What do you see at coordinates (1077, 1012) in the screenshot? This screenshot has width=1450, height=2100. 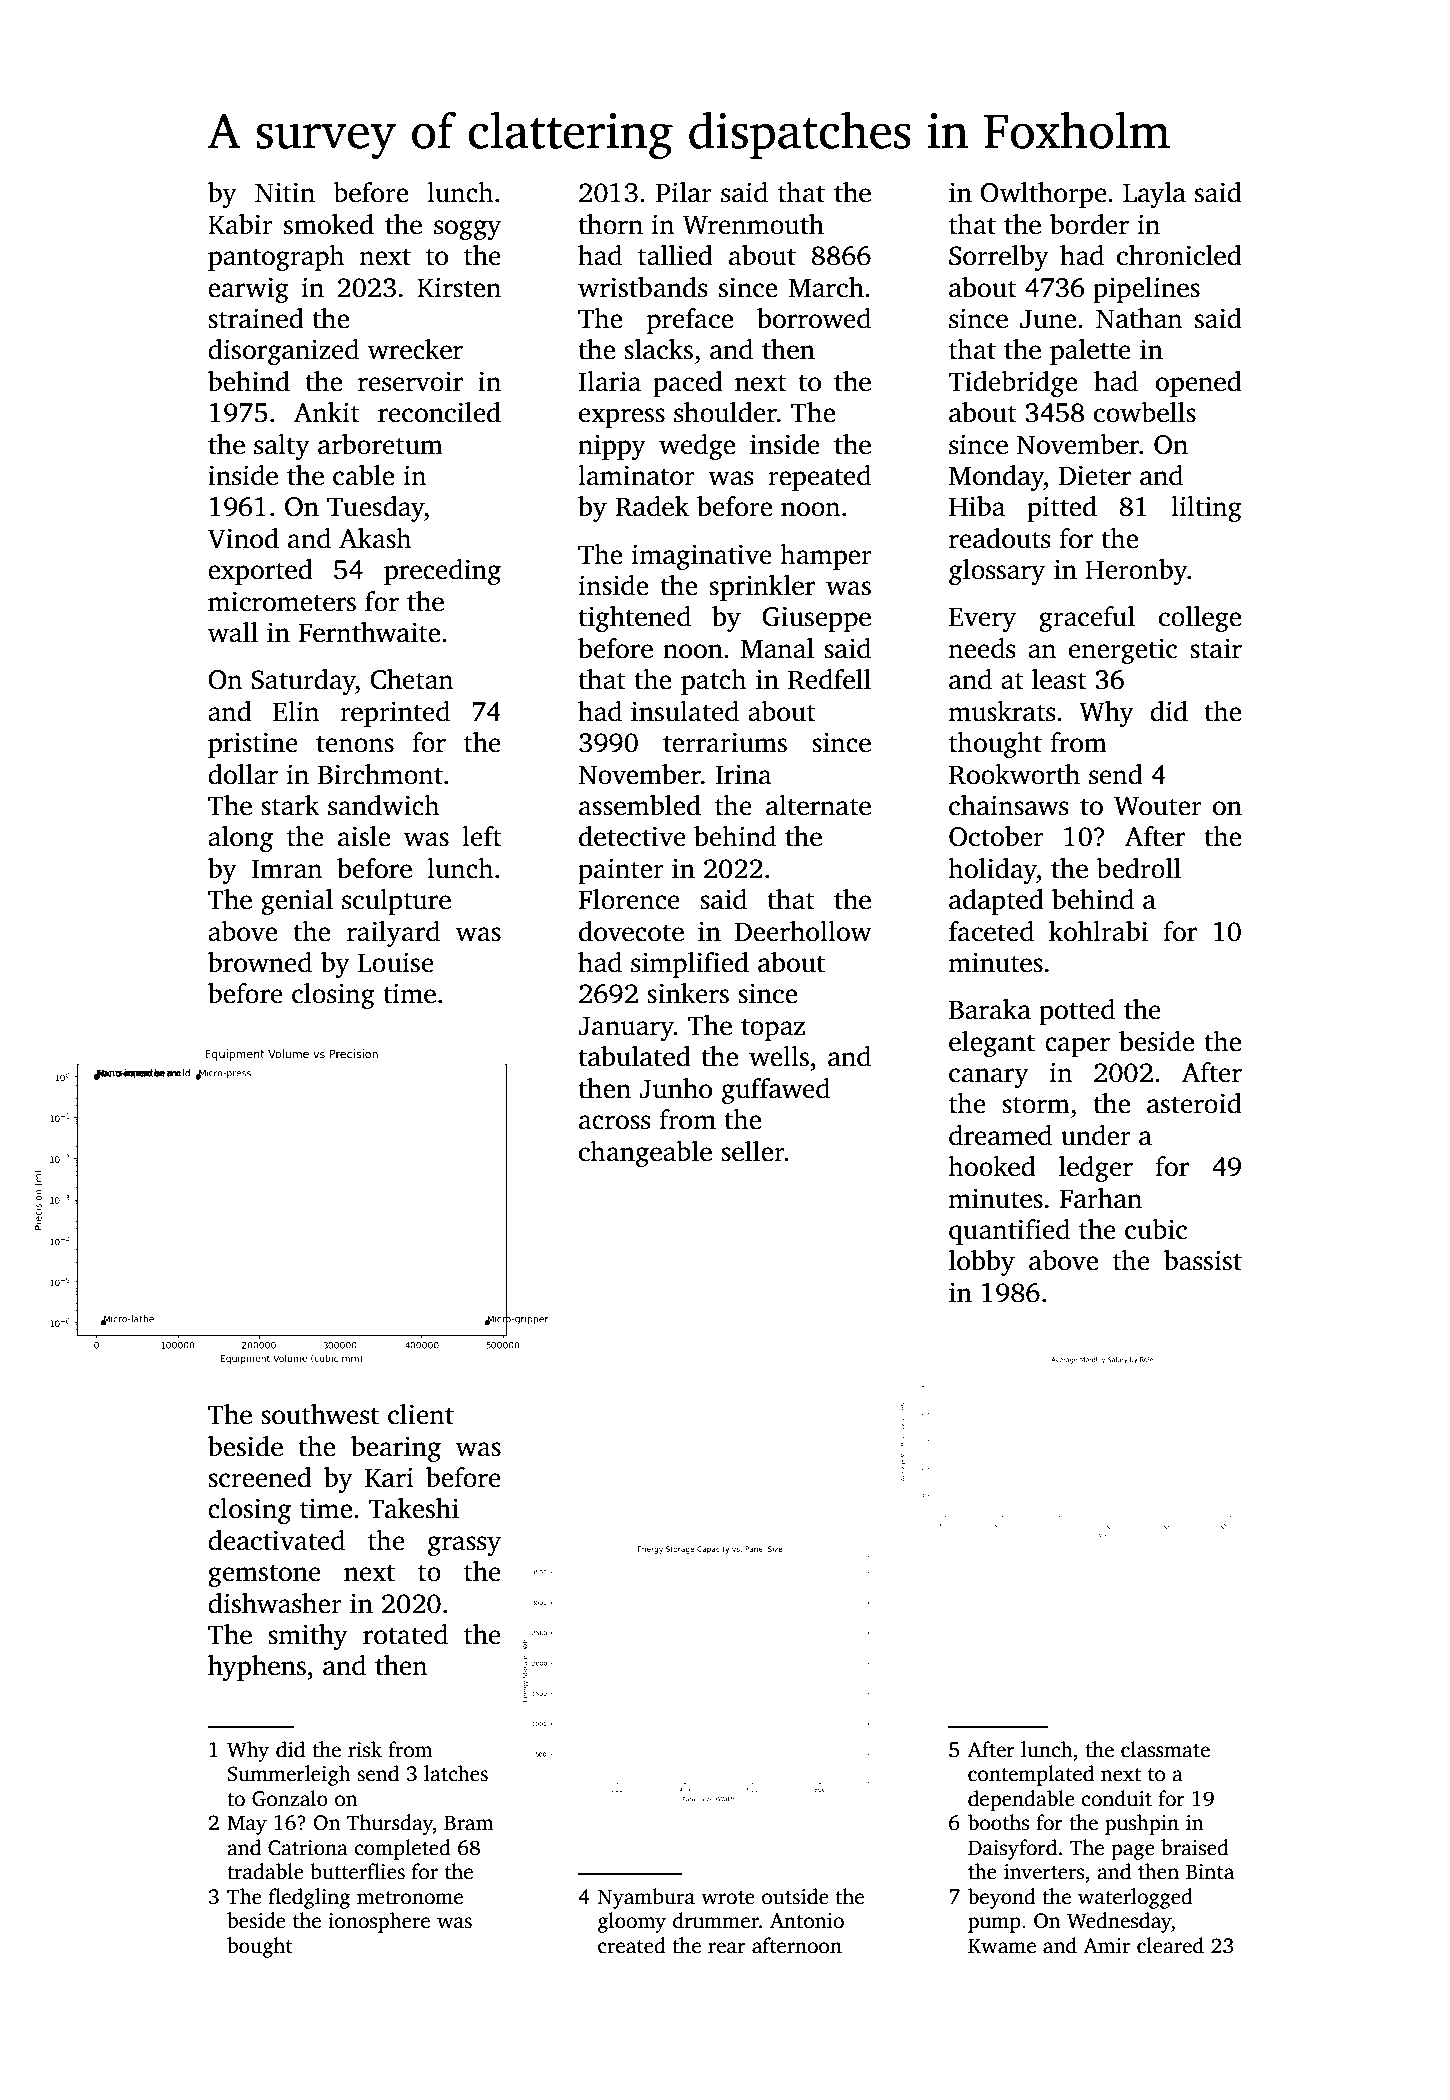 I see `potted` at bounding box center [1077, 1012].
